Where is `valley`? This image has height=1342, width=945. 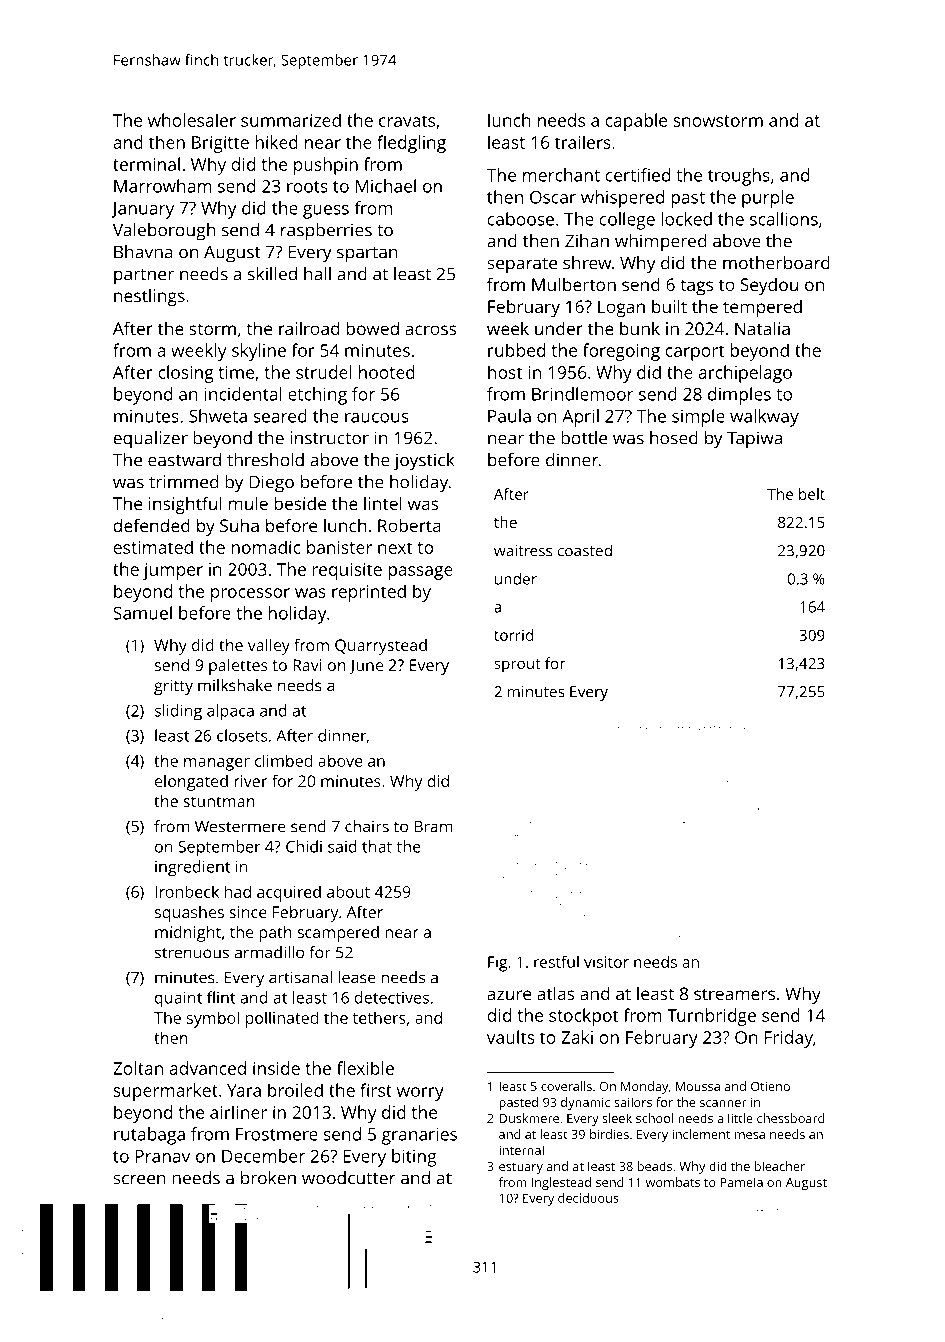
valley is located at coordinates (269, 647).
